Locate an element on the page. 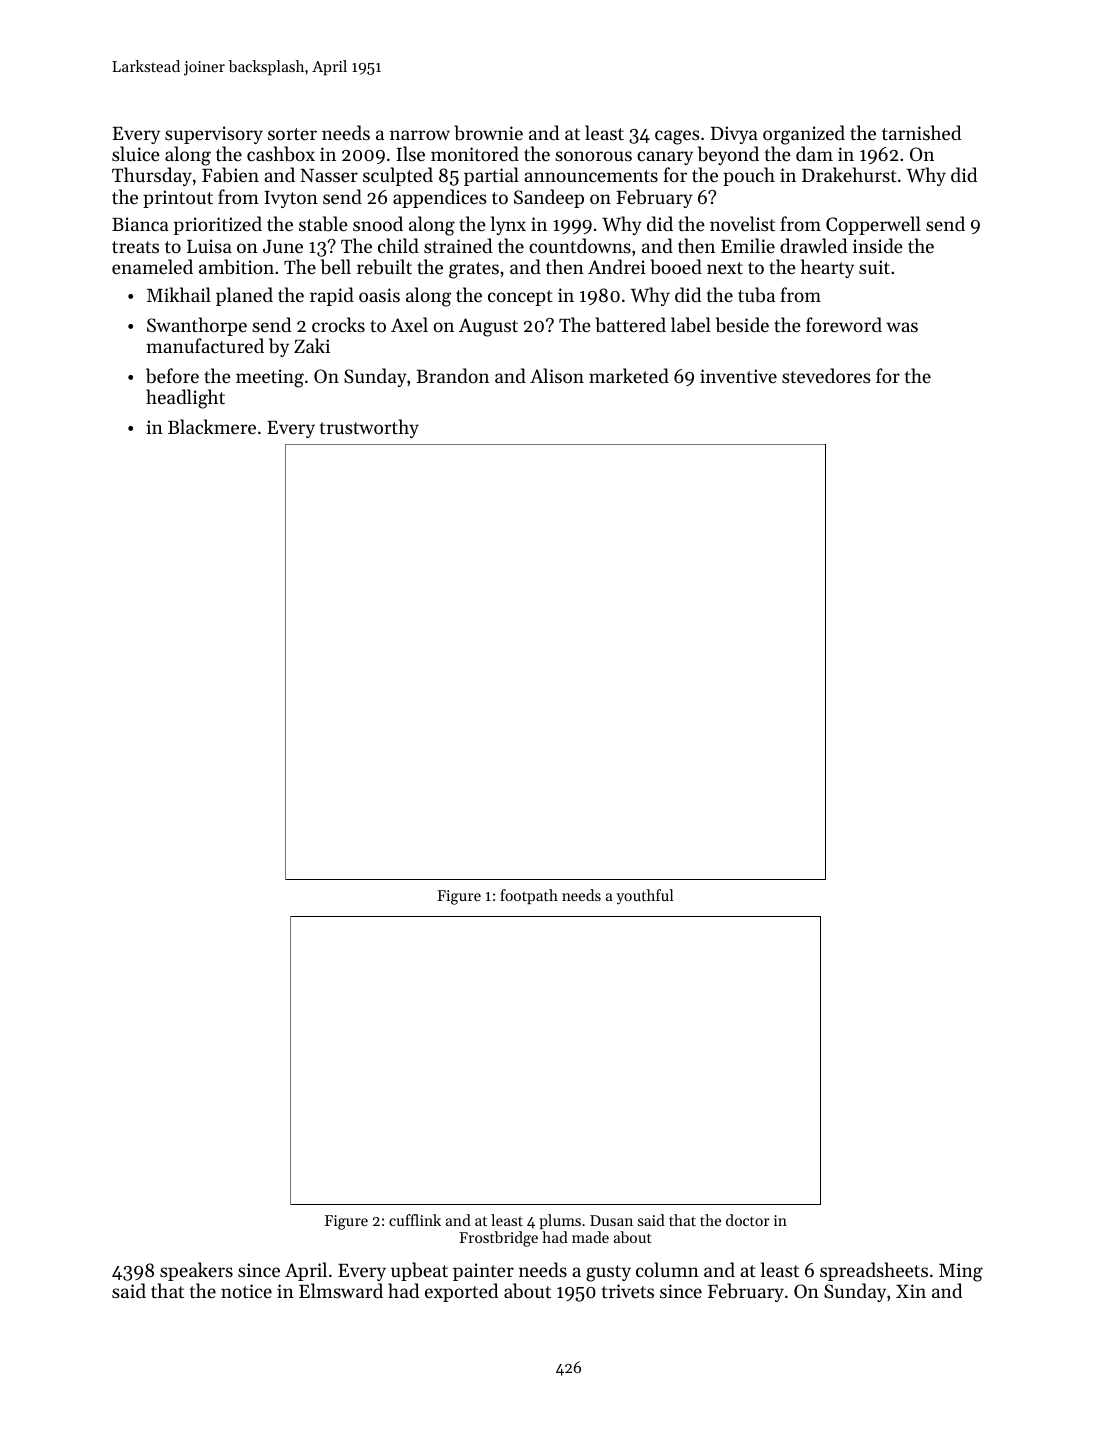 The image size is (1111, 1438). Alison is located at coordinates (557, 375).
